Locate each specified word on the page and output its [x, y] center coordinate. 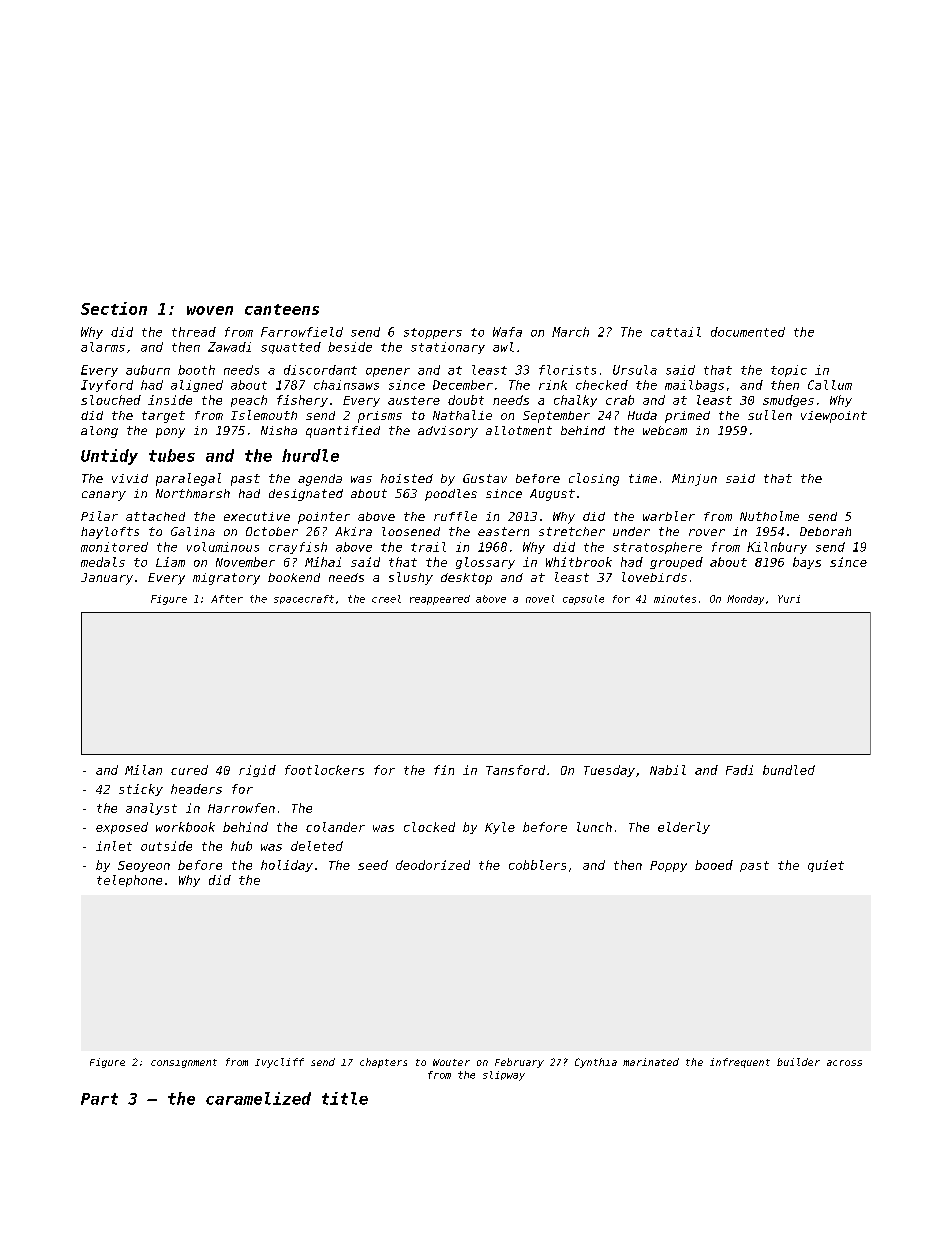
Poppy [668, 866]
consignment [184, 1063]
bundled [789, 770]
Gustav [485, 478]
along [99, 432]
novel [540, 599]
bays [807, 563]
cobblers [537, 865]
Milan [143, 770]
